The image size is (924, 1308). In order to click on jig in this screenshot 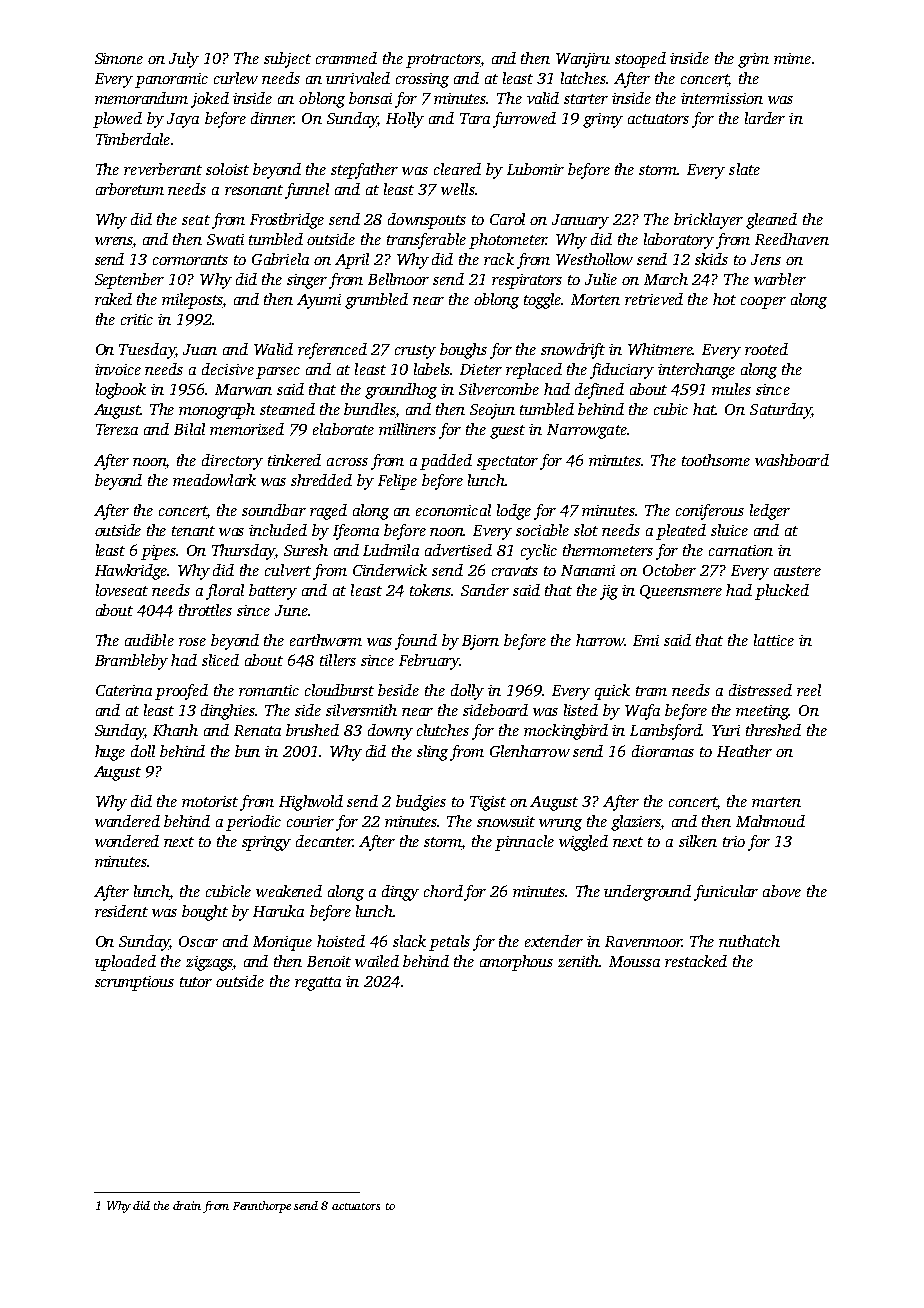, I will do `click(609, 592)`.
